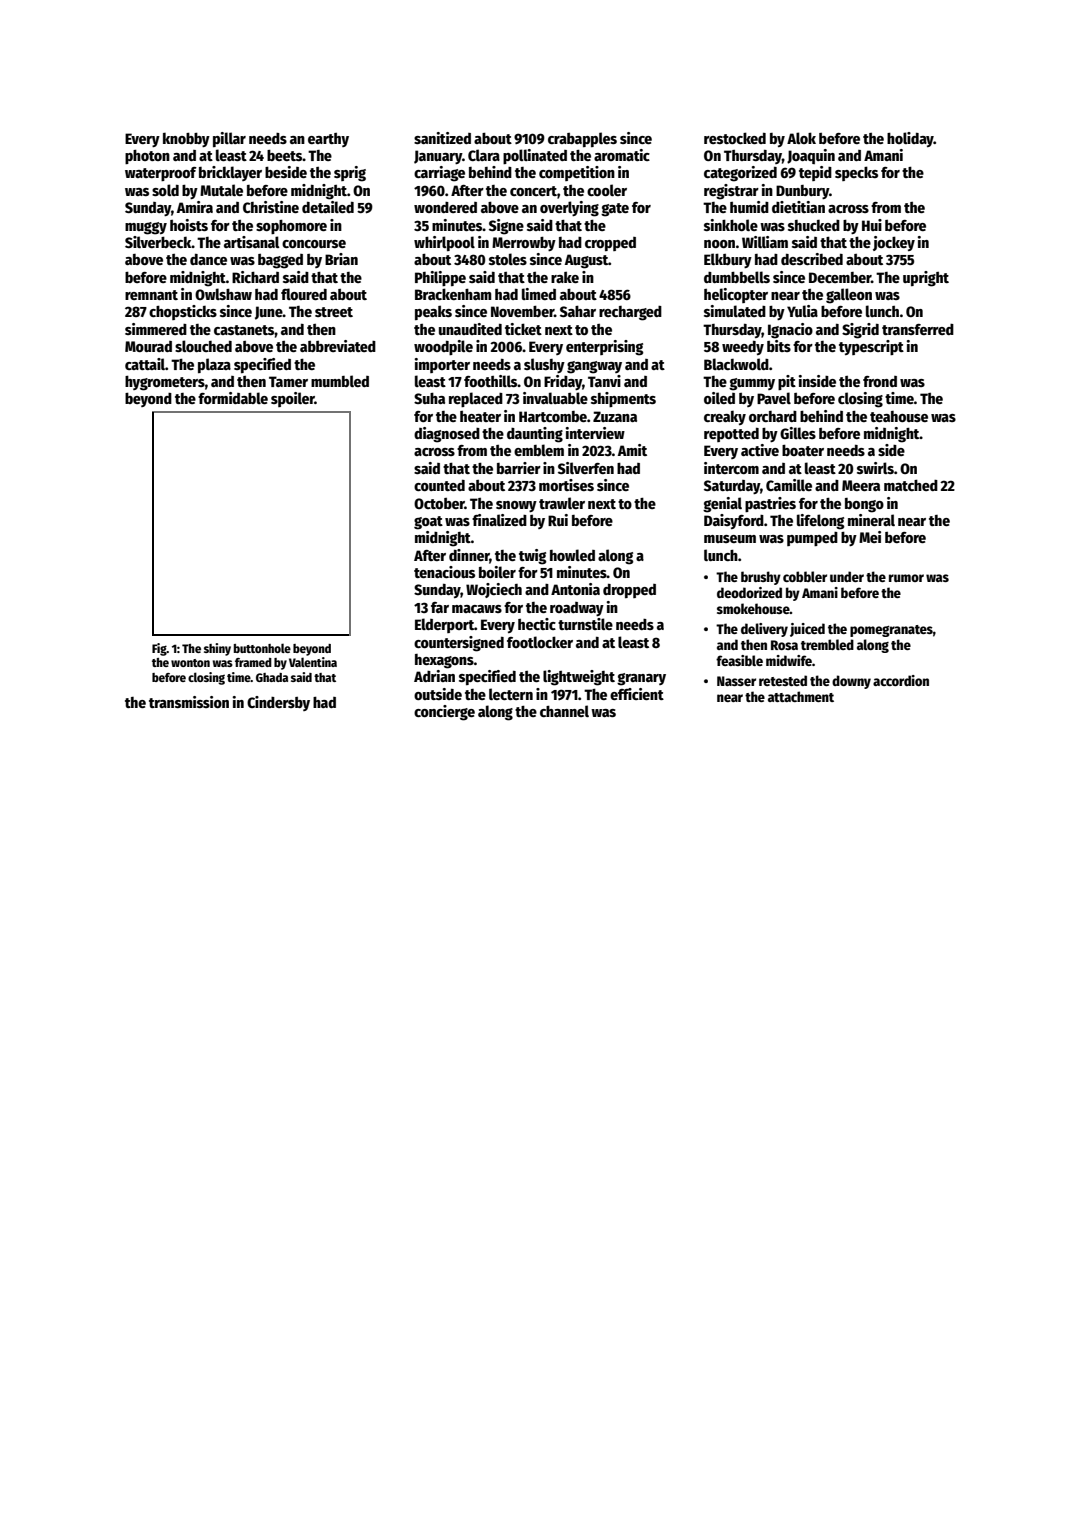 The height and width of the image is (1529, 1081). I want to click on knobby, so click(186, 139).
